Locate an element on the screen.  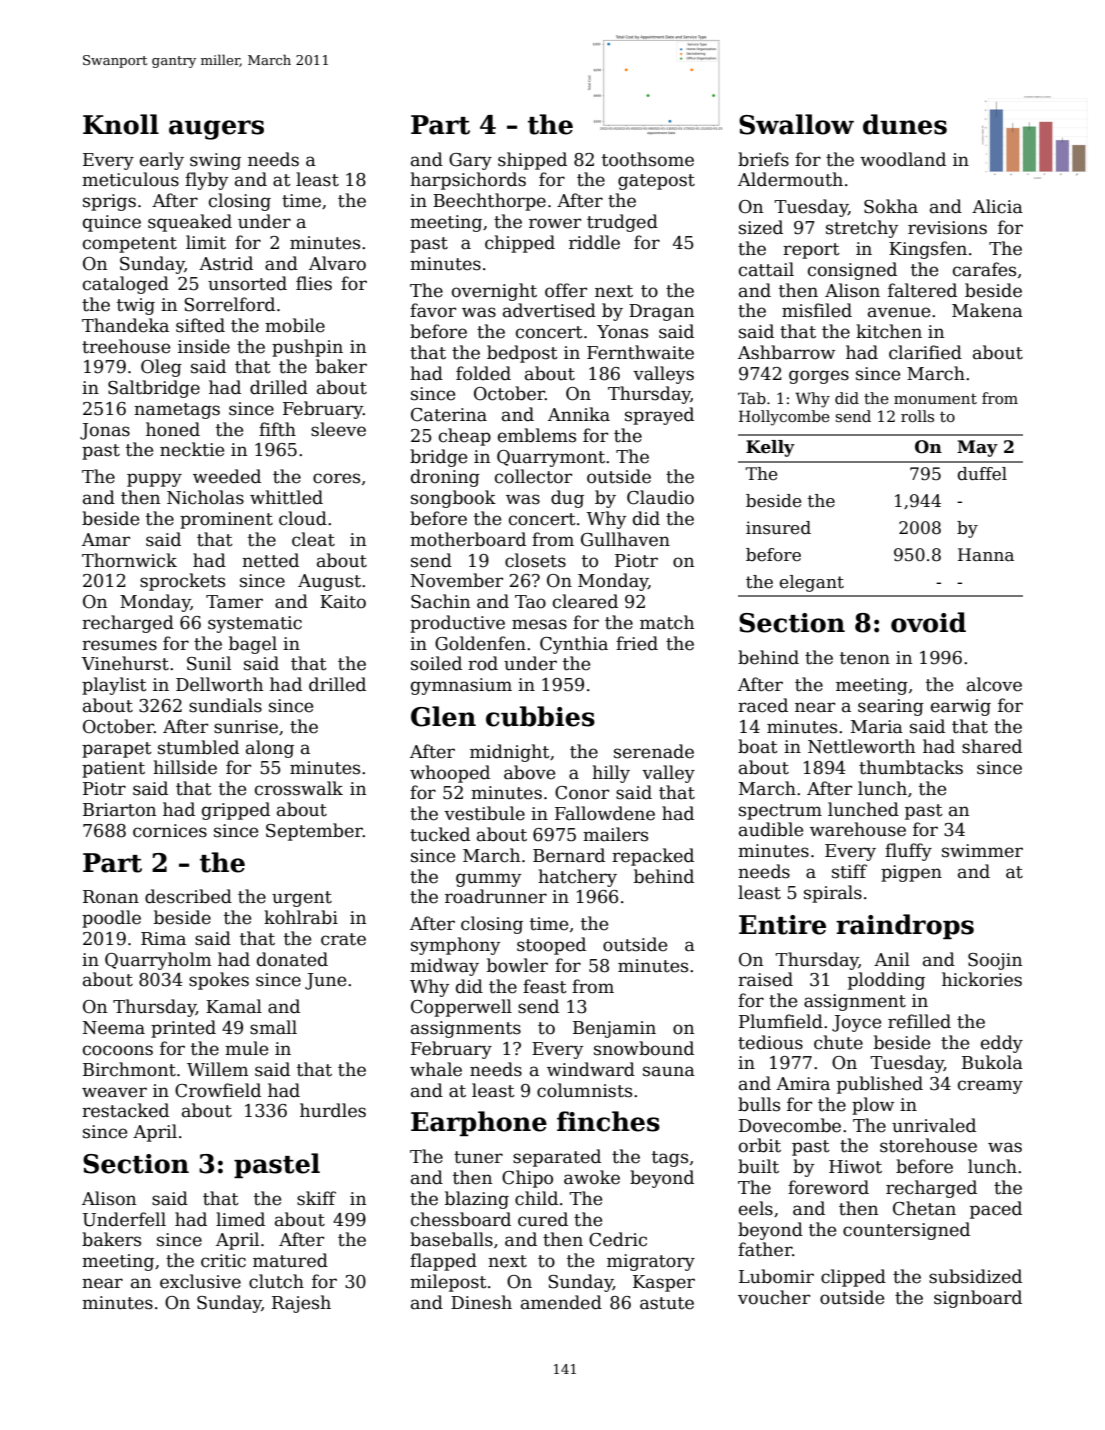
searing is located at coordinates (891, 707).
